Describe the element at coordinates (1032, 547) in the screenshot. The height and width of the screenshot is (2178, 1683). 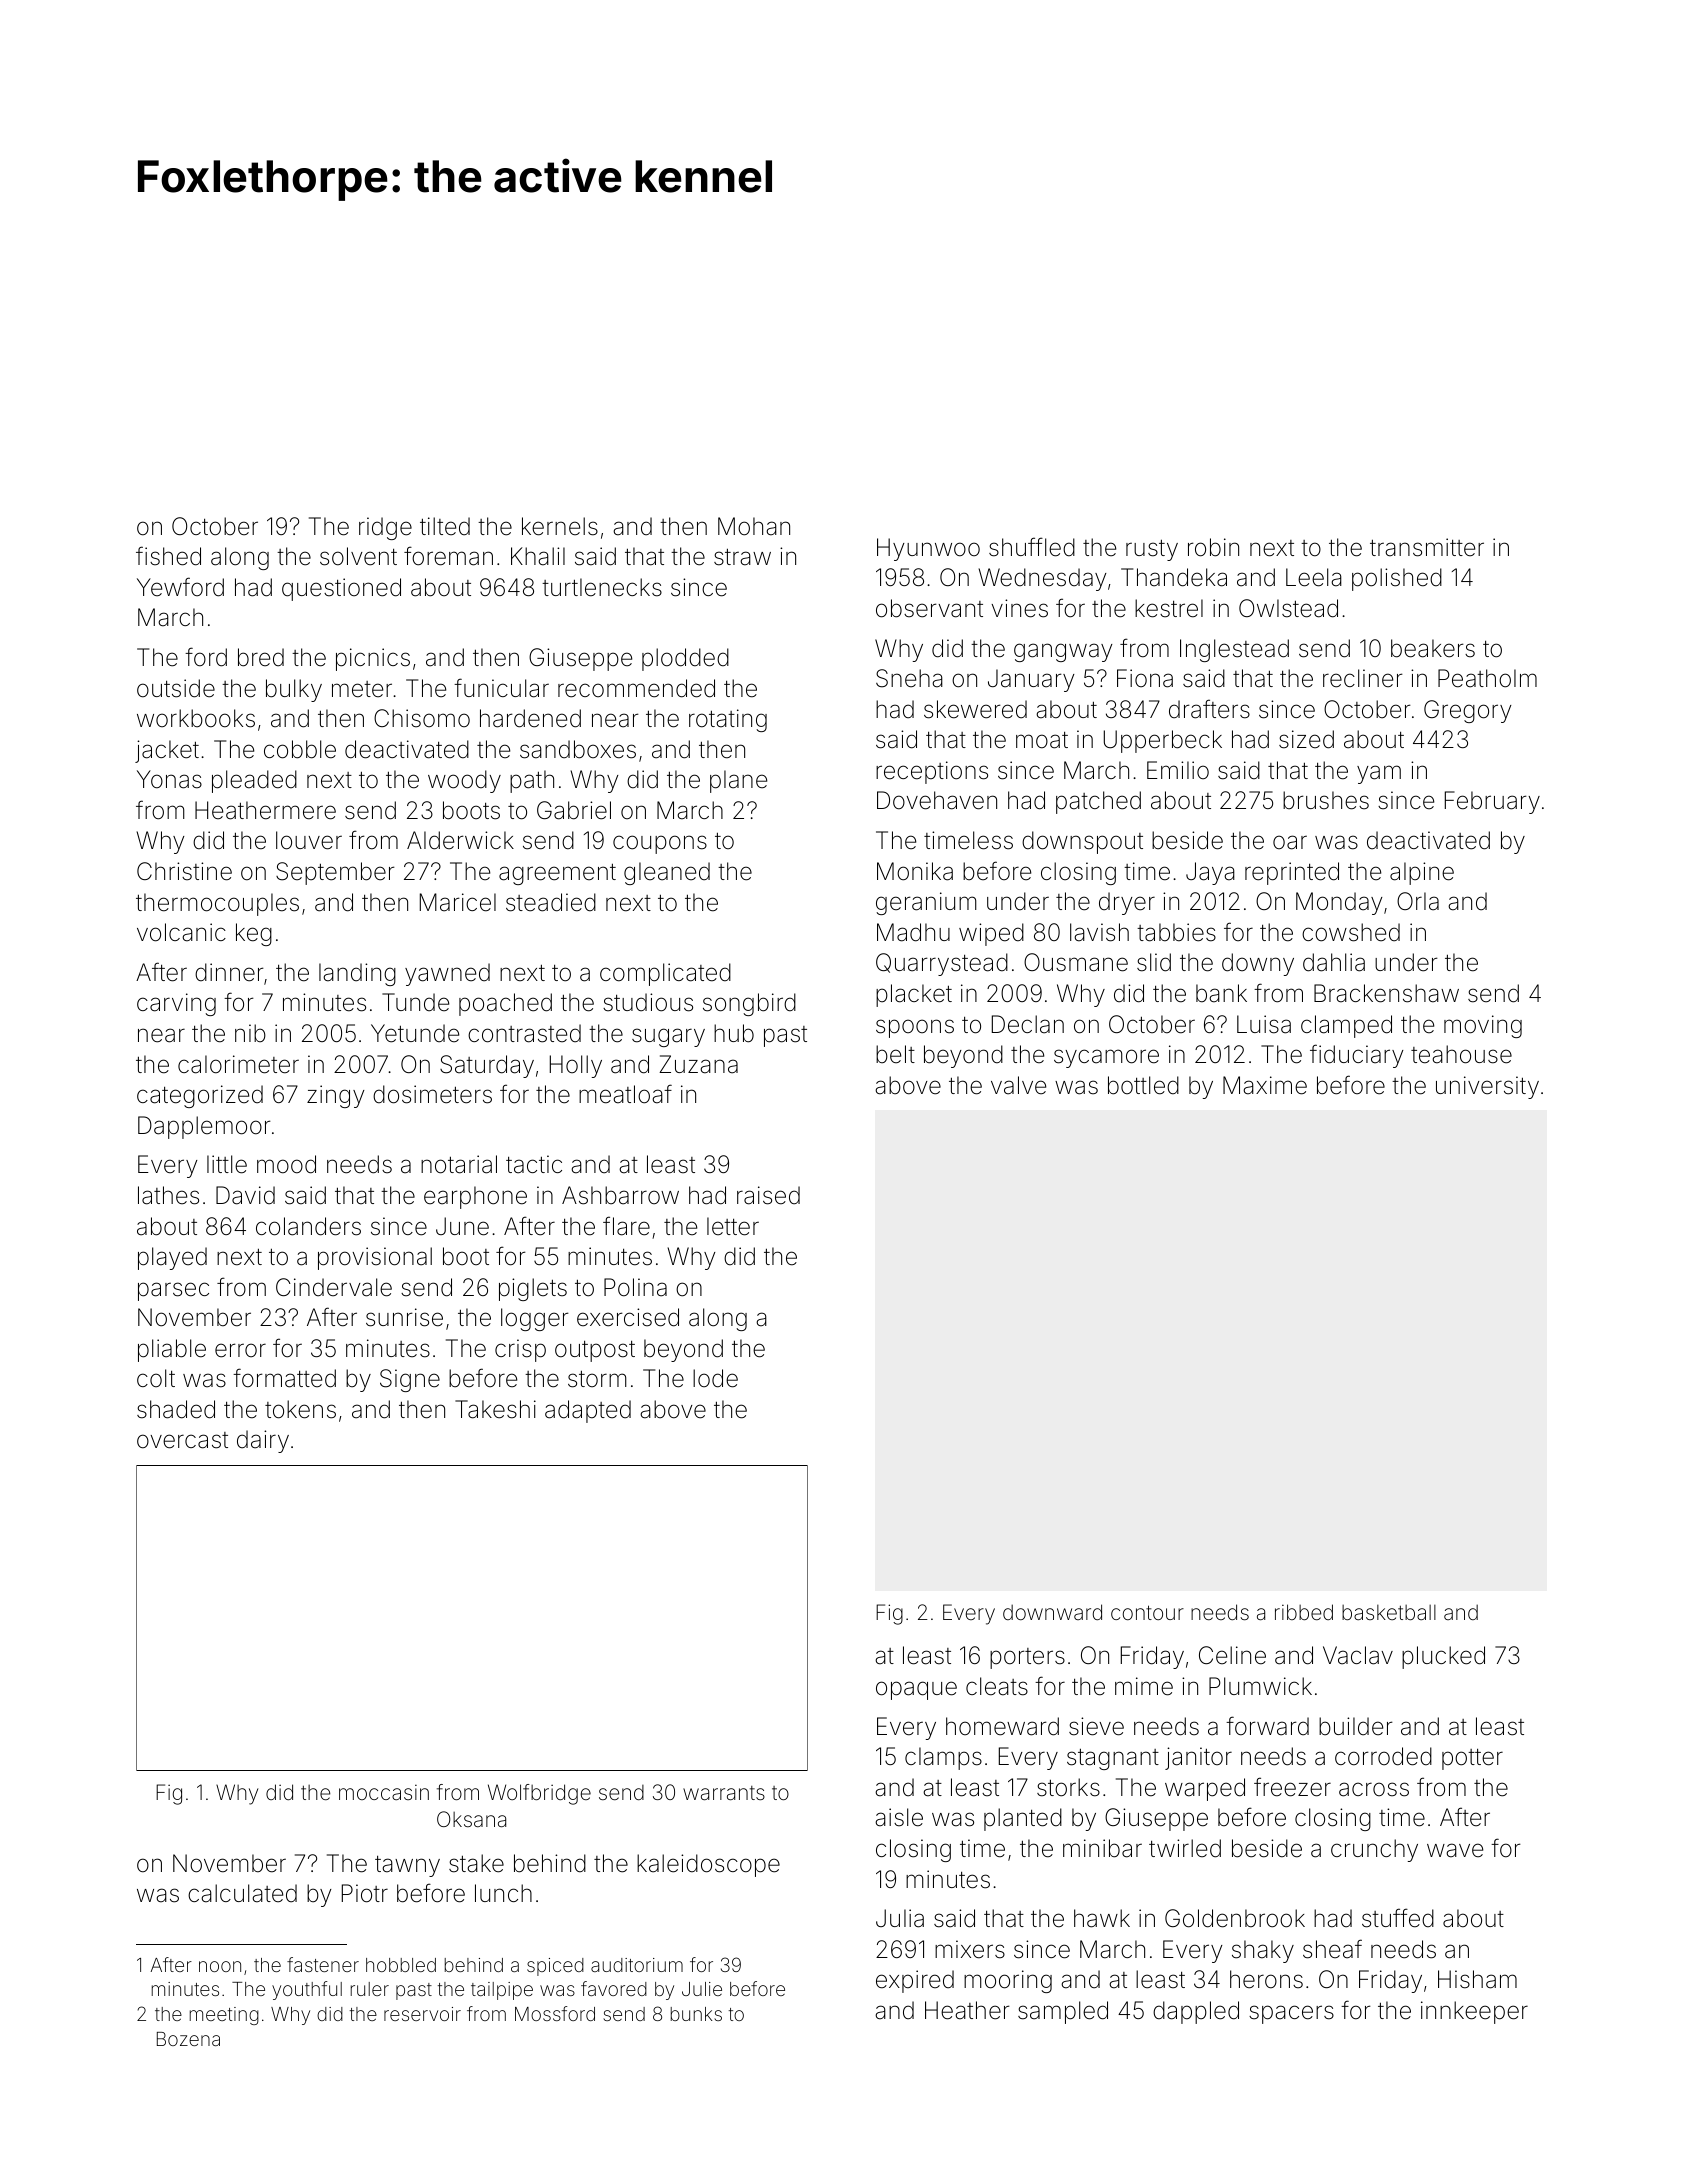
I see `shuffled` at that location.
